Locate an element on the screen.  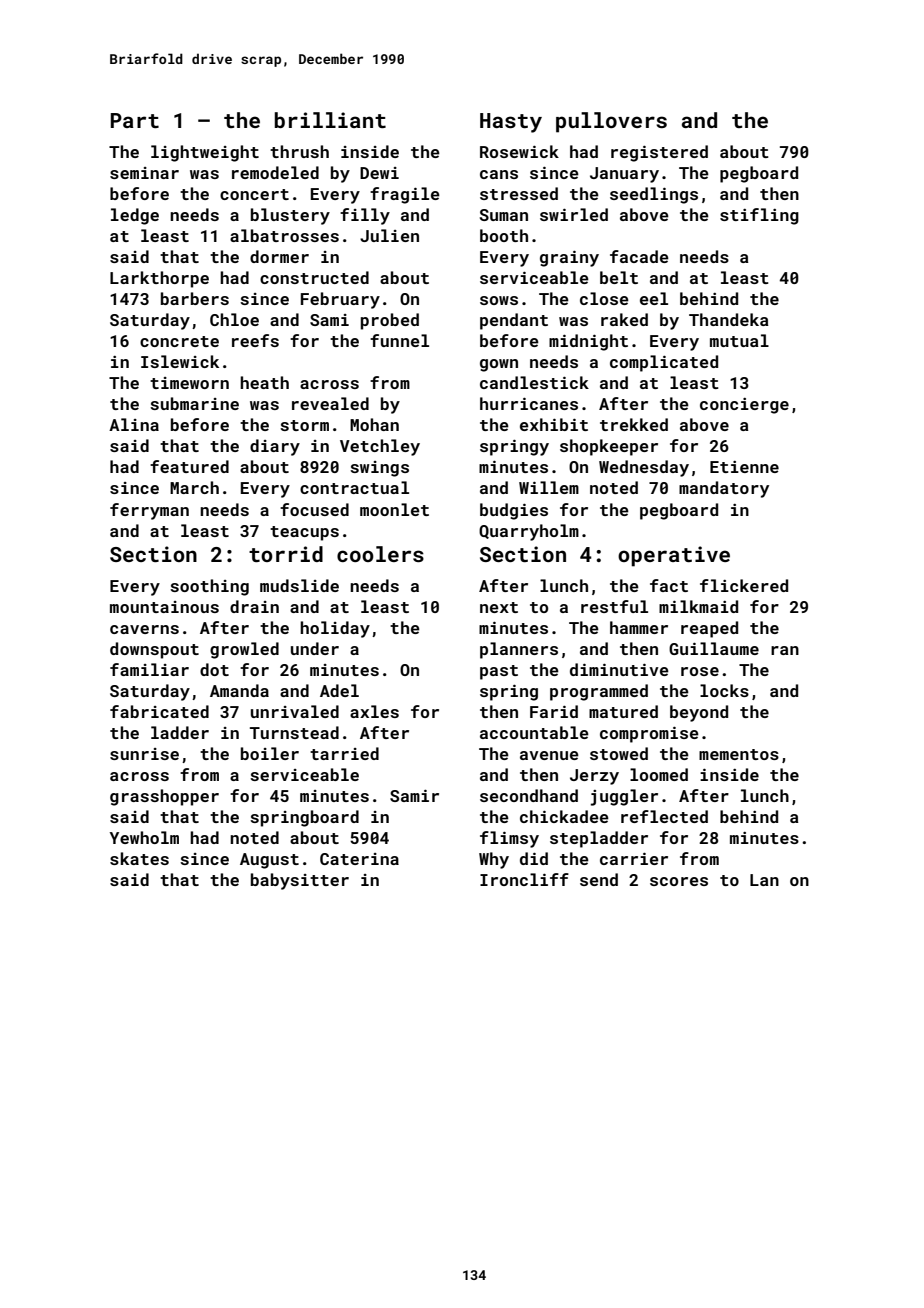
probed is located at coordinates (390, 321).
